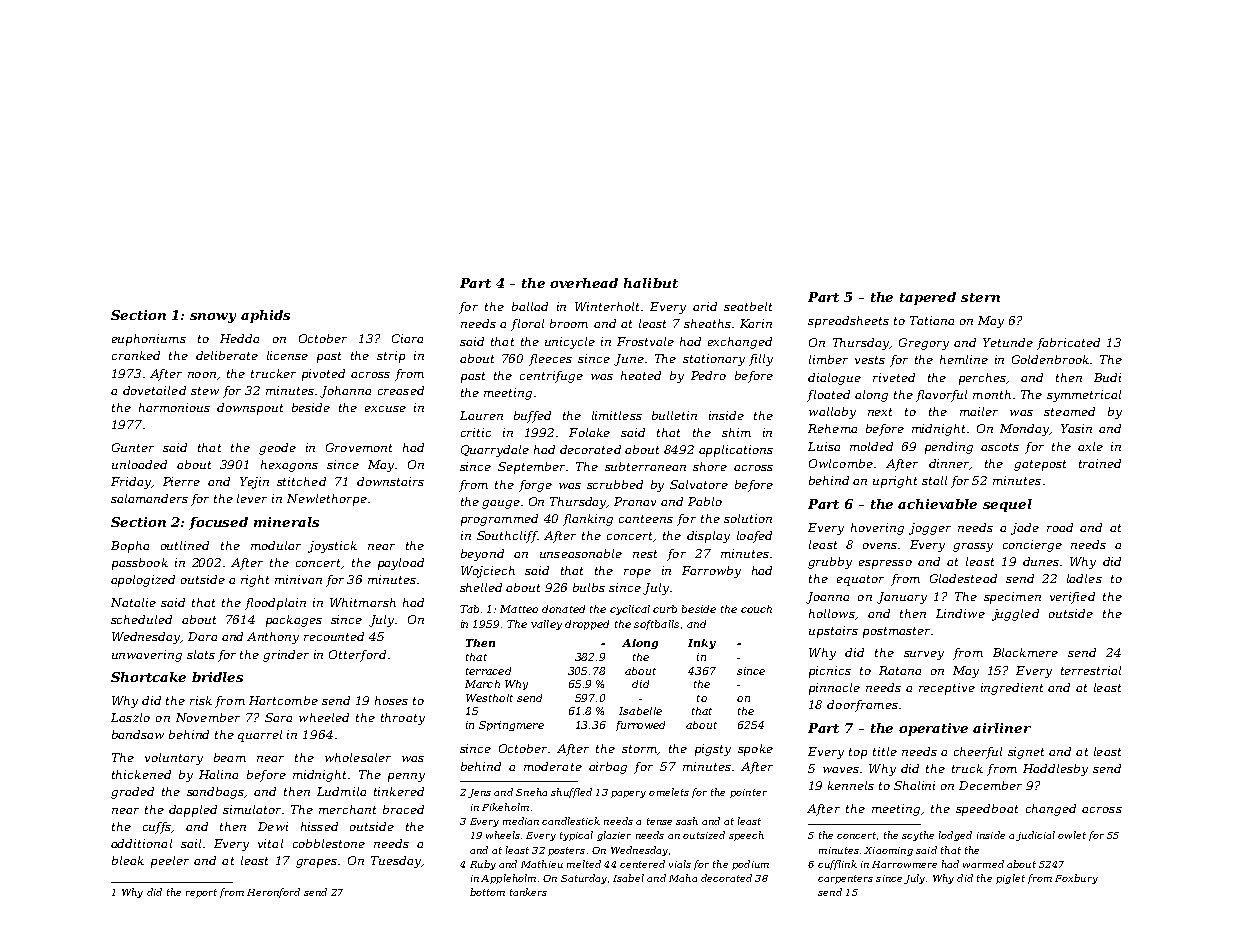 This image has height=952, width=1233. I want to click on Wojciech, so click(488, 572).
